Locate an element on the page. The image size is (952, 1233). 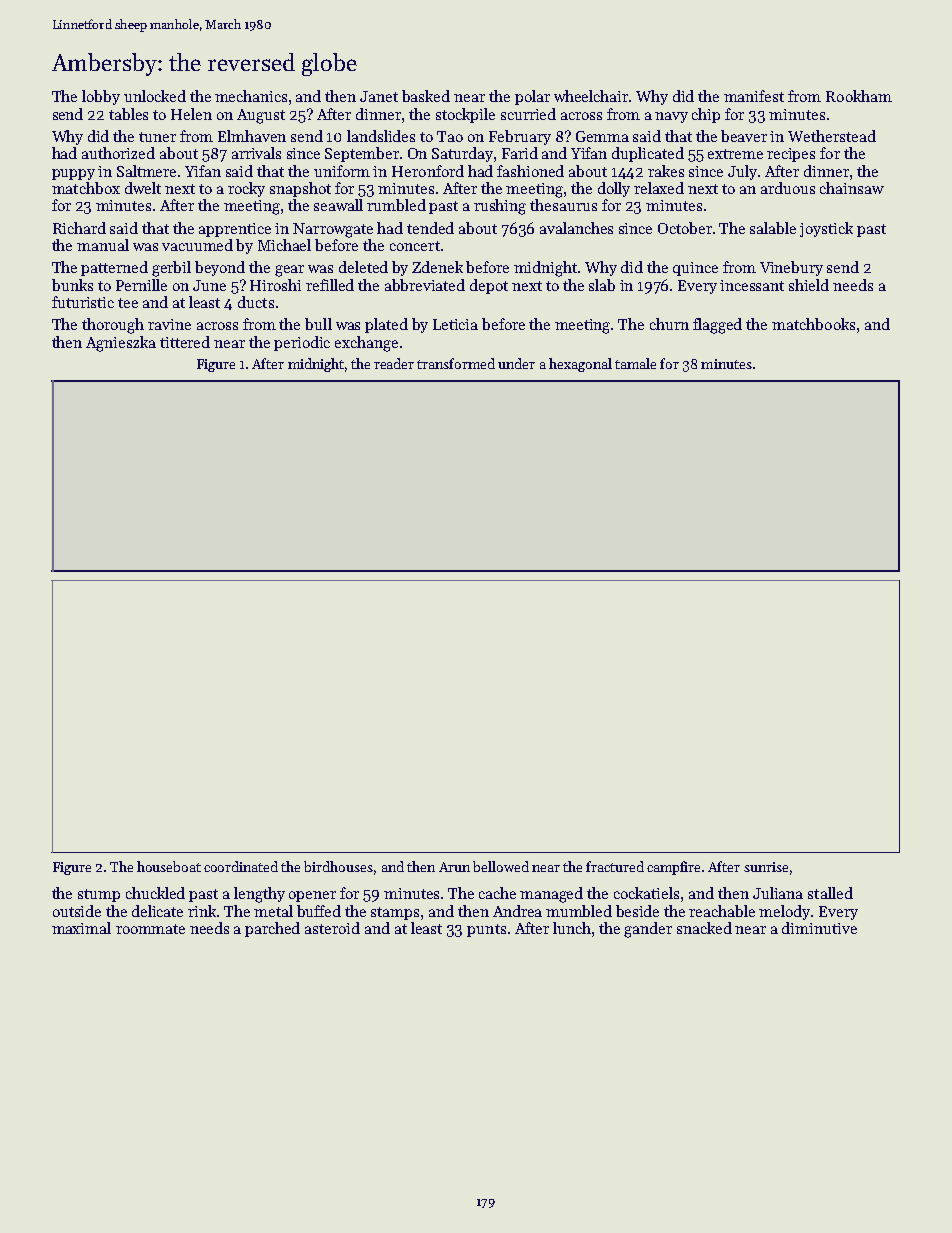
sunrise is located at coordinates (766, 867).
